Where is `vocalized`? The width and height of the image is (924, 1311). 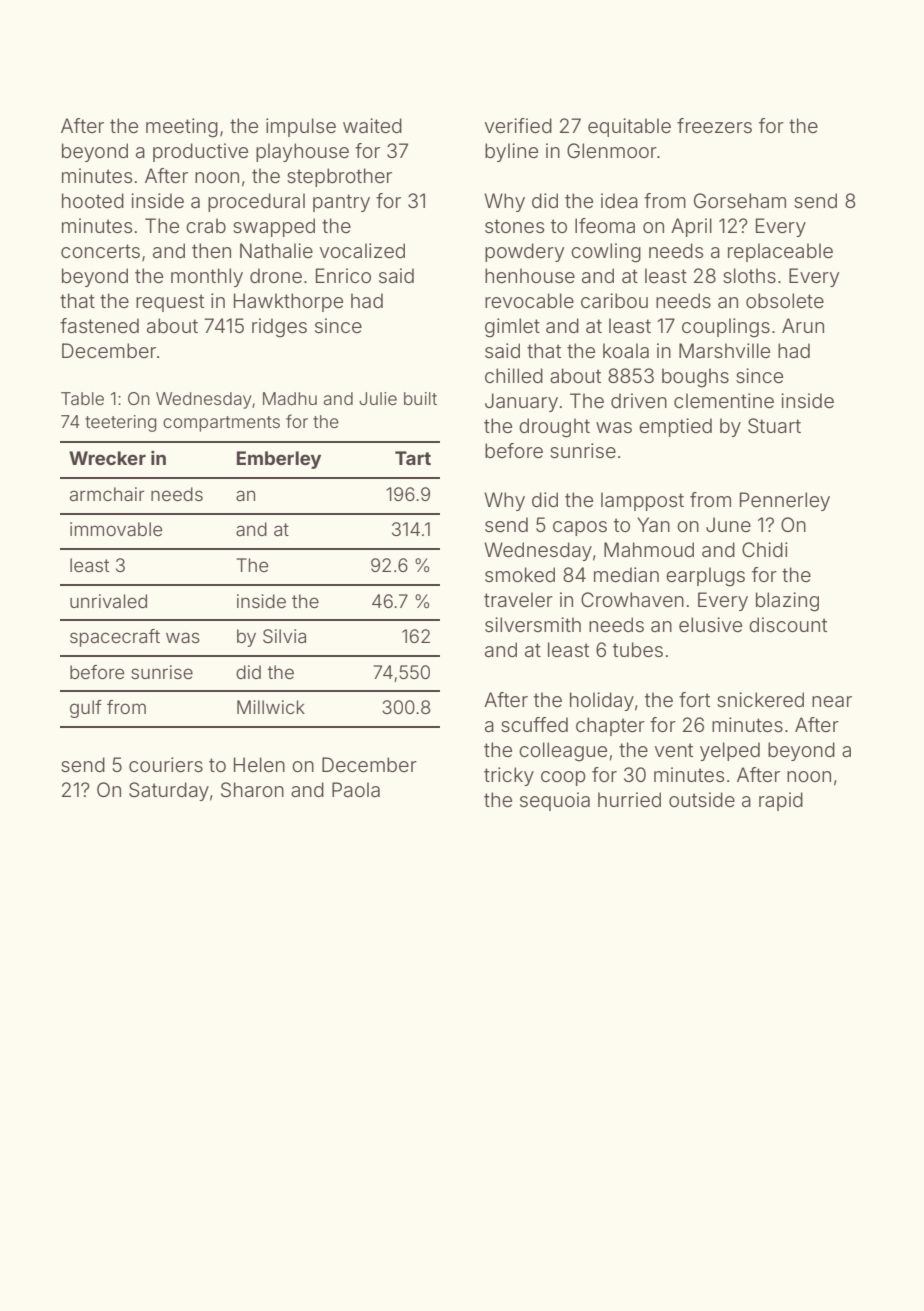
vocalized is located at coordinates (362, 250).
